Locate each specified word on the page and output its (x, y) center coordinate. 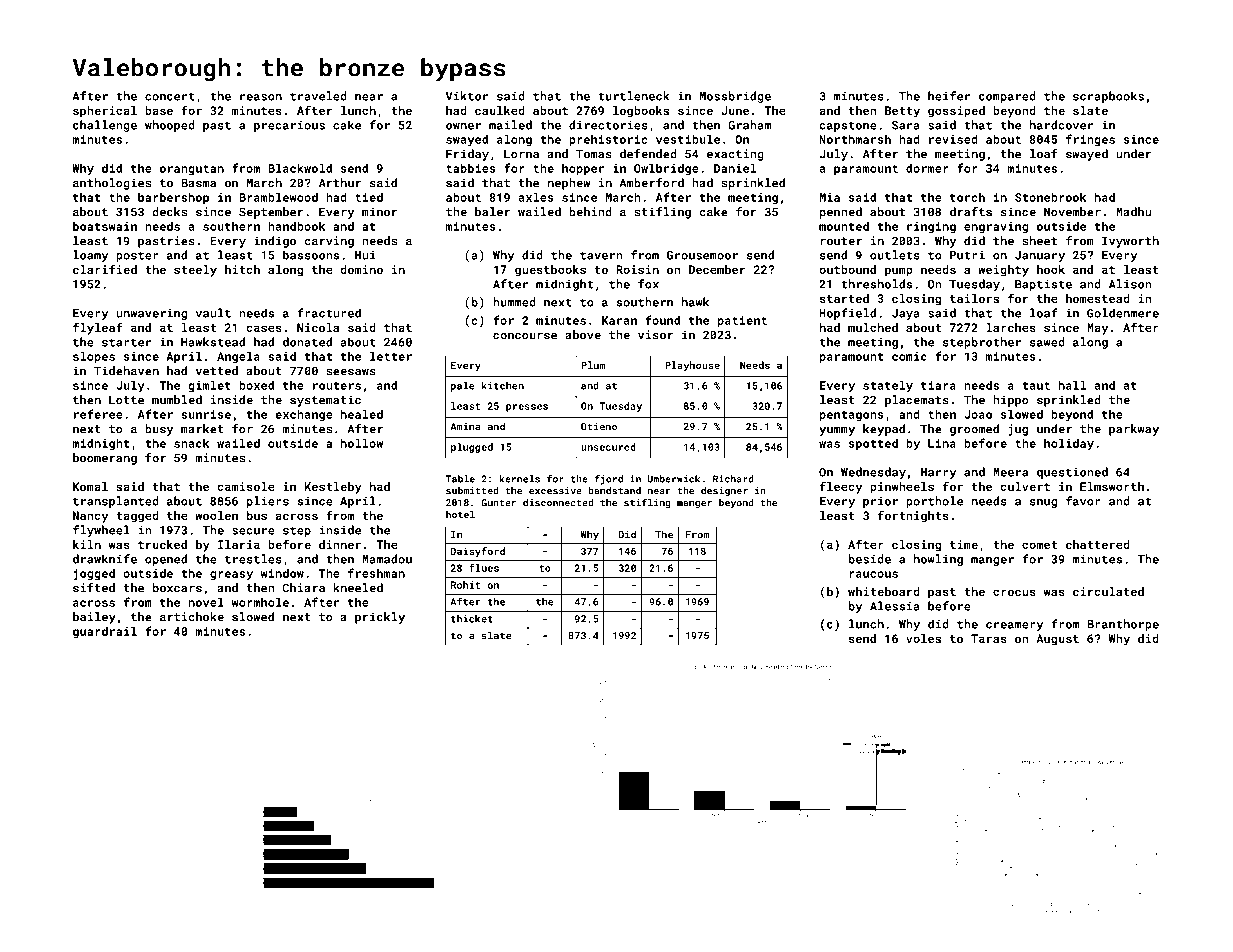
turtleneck (634, 96)
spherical (105, 112)
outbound (847, 269)
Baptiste (1043, 285)
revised (953, 139)
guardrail (105, 632)
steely (195, 271)
